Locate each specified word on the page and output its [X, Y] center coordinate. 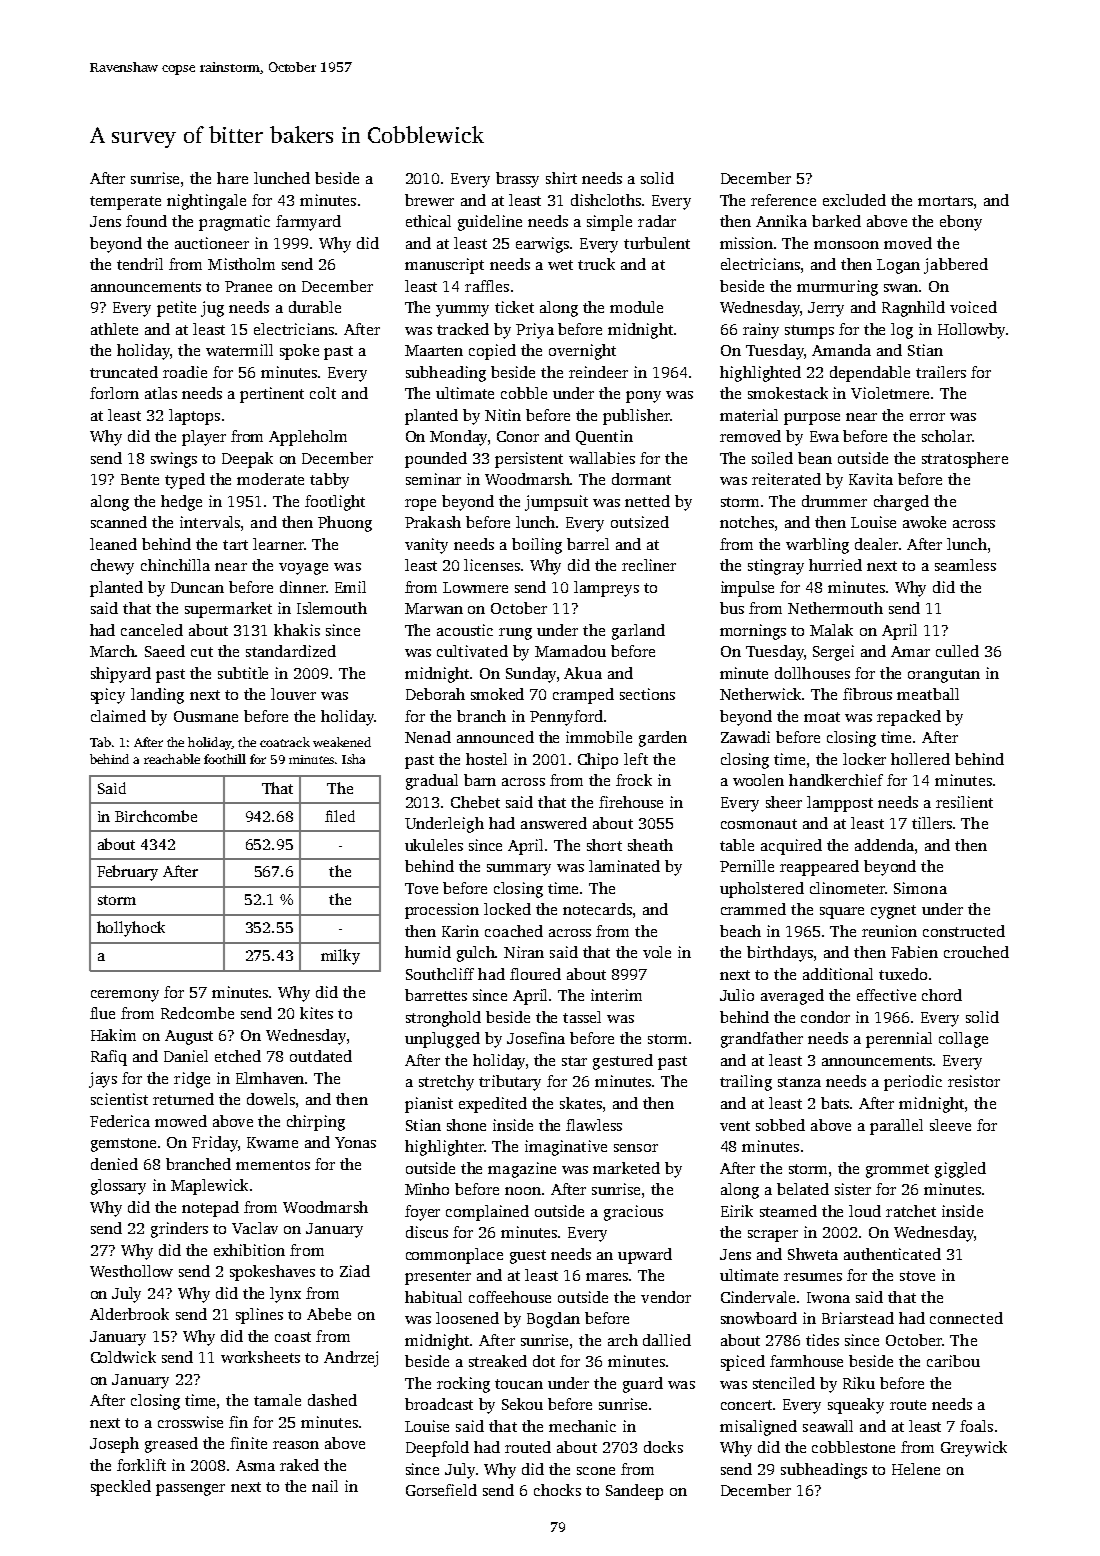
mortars [945, 201]
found [146, 221]
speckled [121, 1488]
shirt [561, 178]
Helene [916, 1469]
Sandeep [634, 1492]
